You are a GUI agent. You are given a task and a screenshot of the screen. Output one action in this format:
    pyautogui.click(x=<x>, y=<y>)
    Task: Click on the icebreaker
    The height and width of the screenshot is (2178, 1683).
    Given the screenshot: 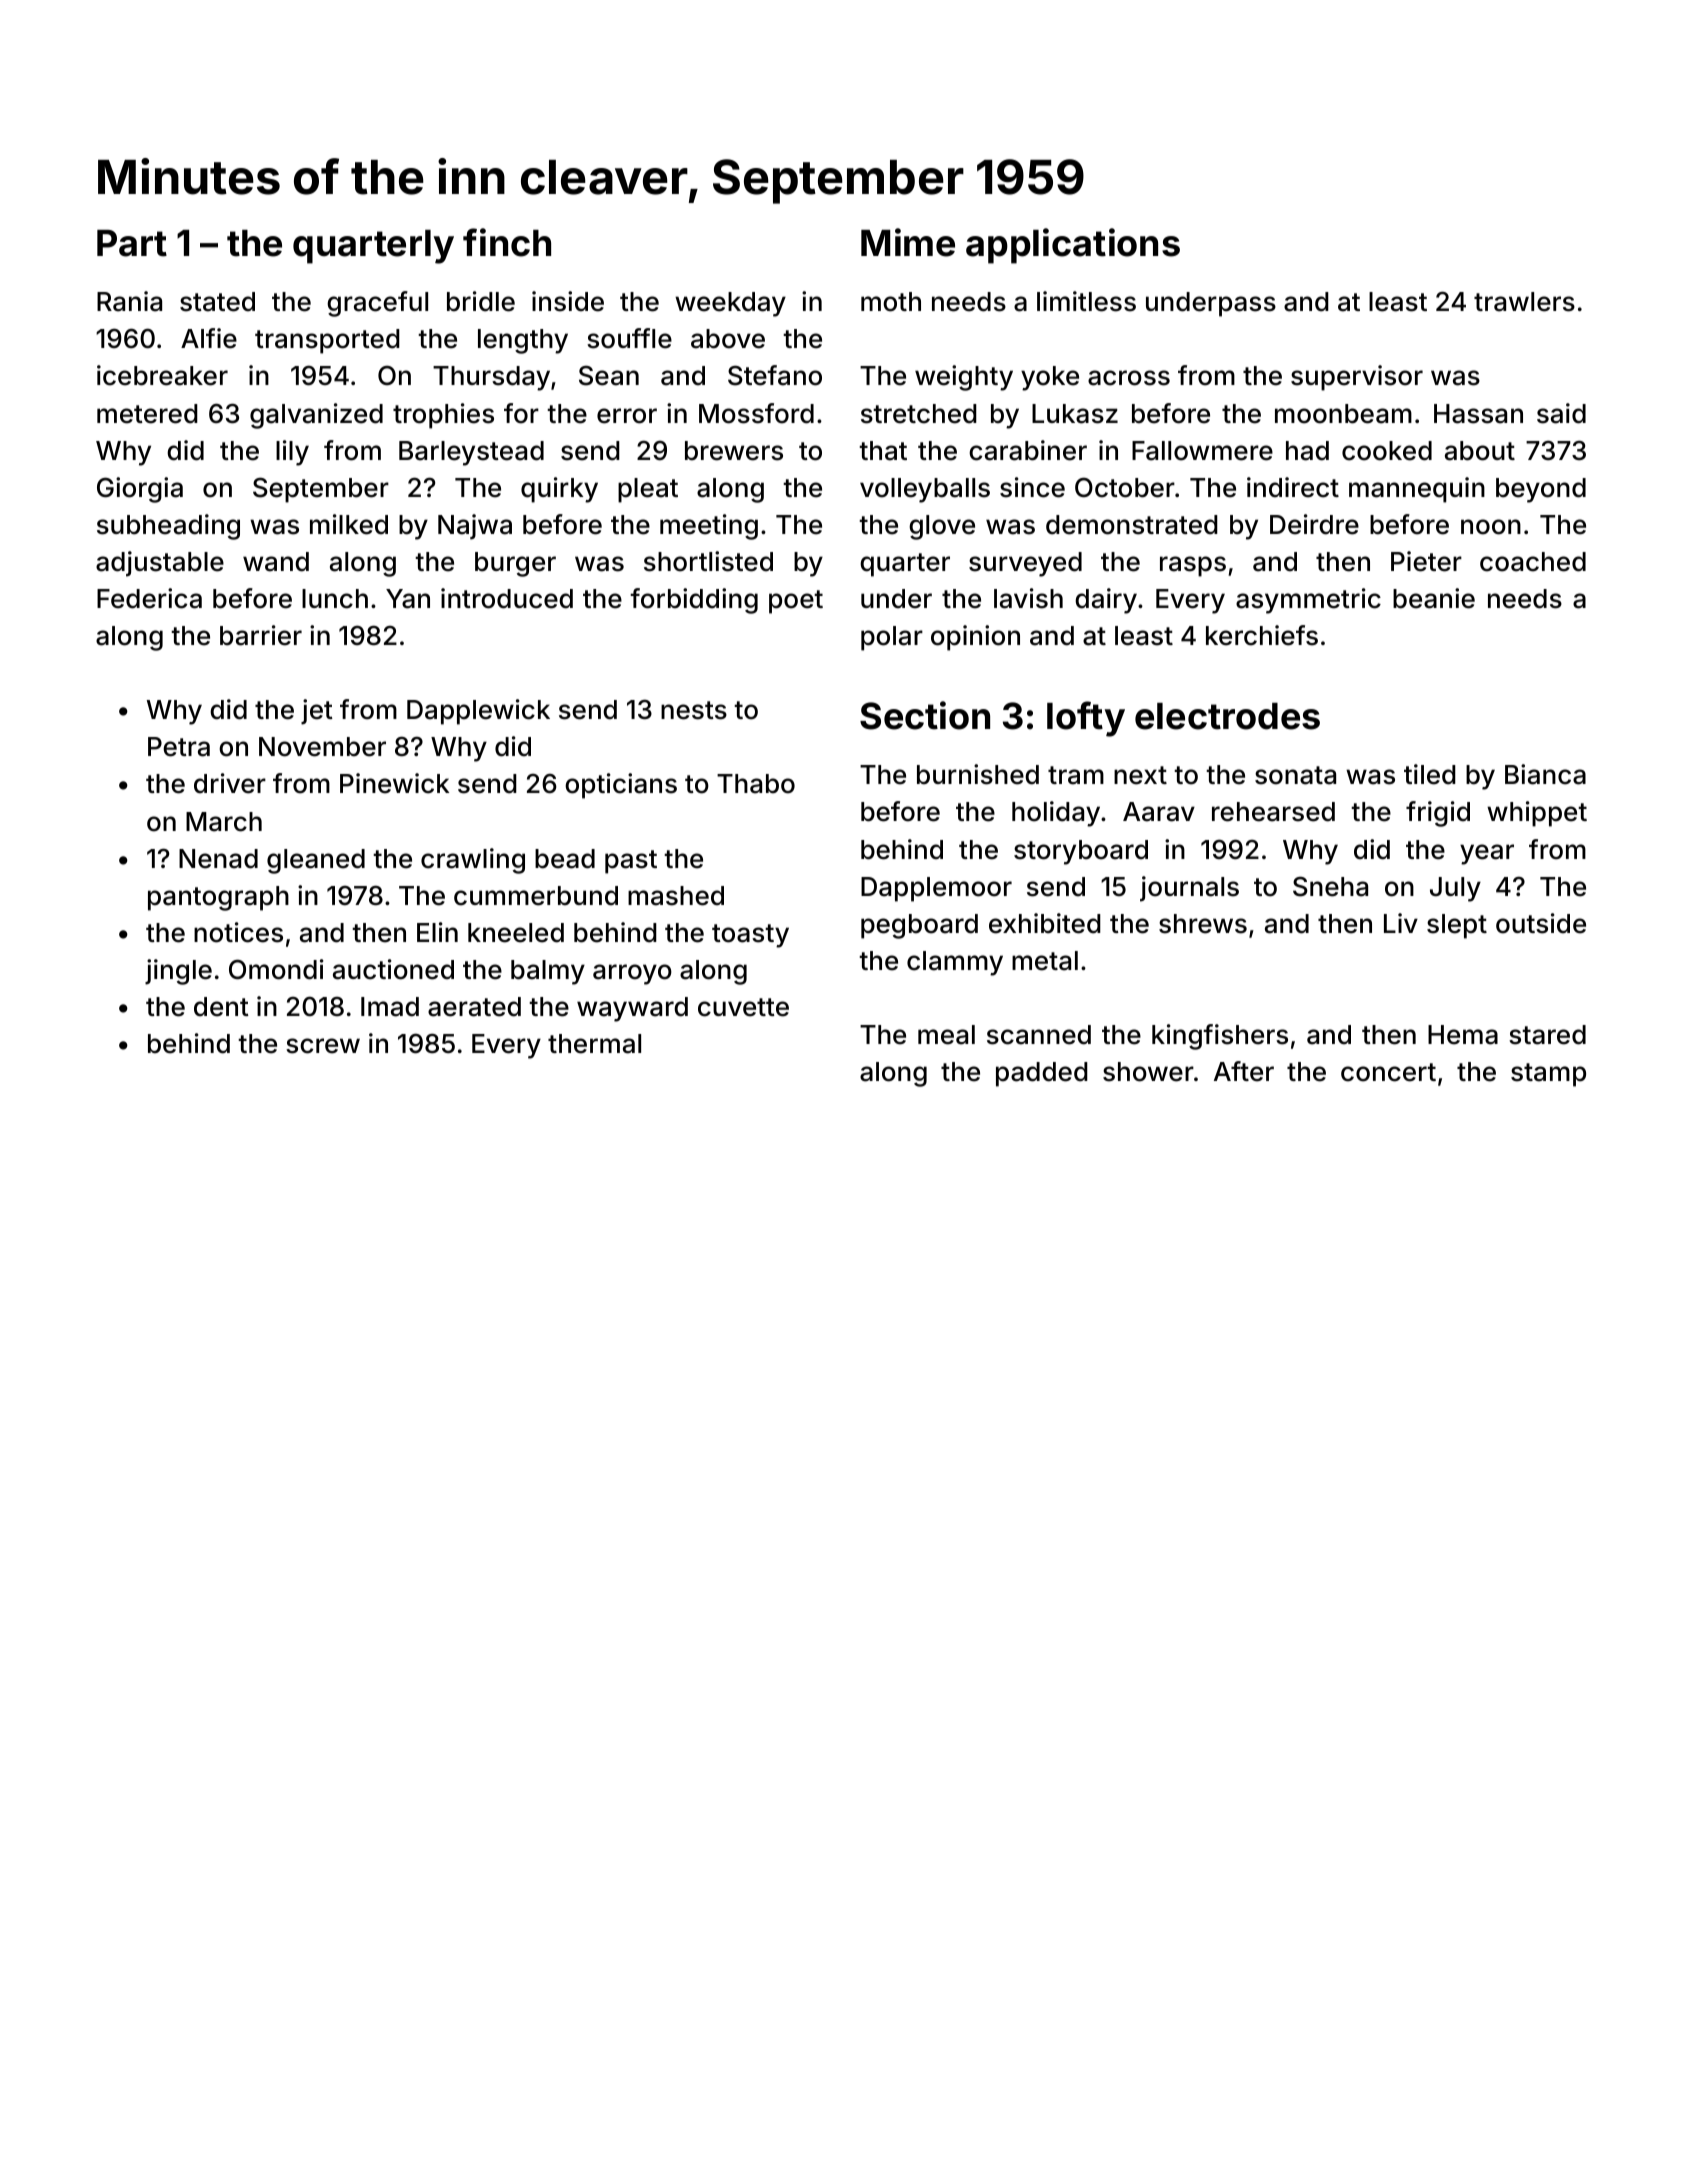 What is the action you would take?
    pyautogui.click(x=162, y=375)
